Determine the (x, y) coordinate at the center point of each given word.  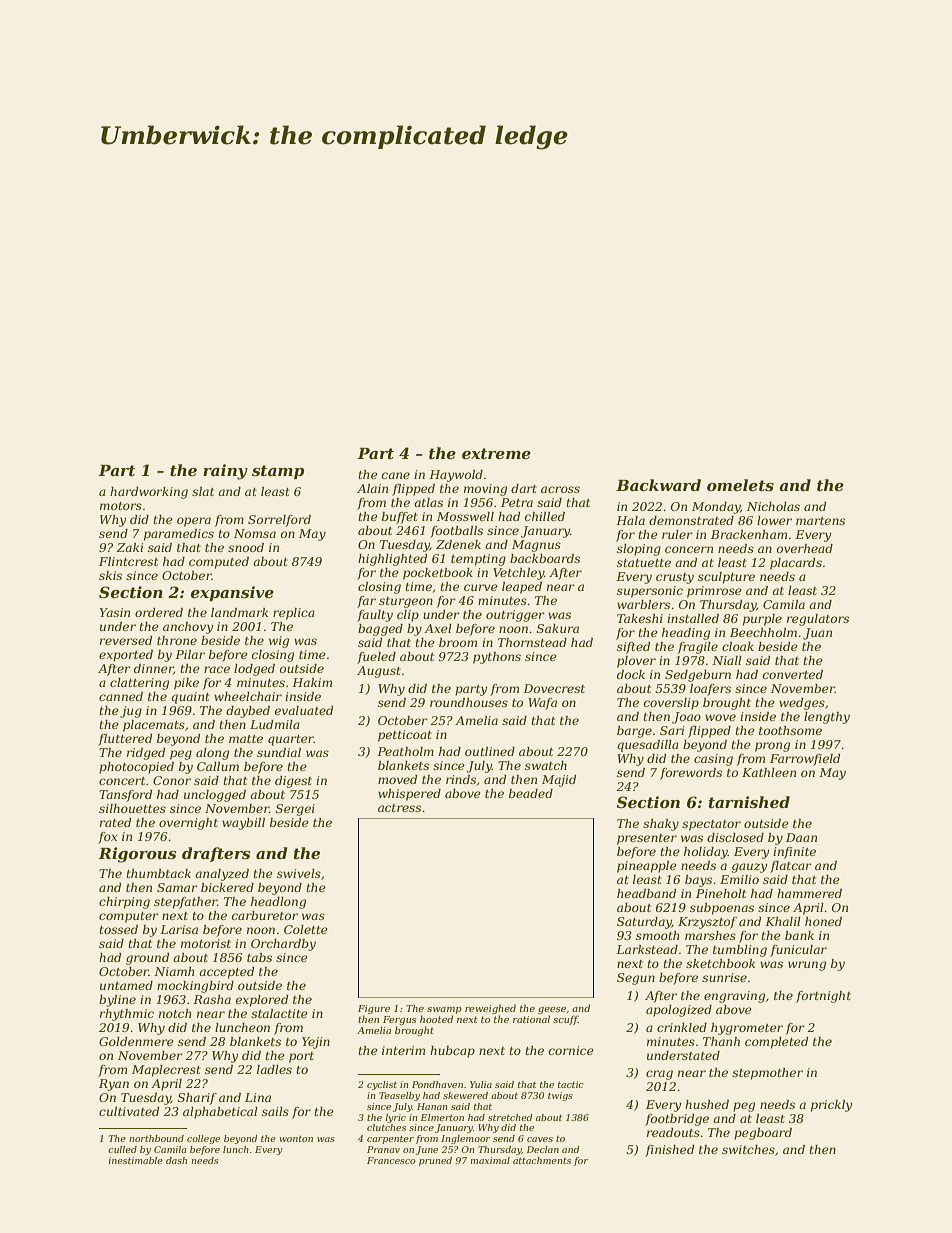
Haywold (456, 476)
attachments (542, 1160)
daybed (248, 712)
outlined (490, 751)
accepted (226, 973)
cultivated (129, 1111)
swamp (444, 1010)
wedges (802, 704)
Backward (658, 485)
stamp (278, 472)
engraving (734, 997)
